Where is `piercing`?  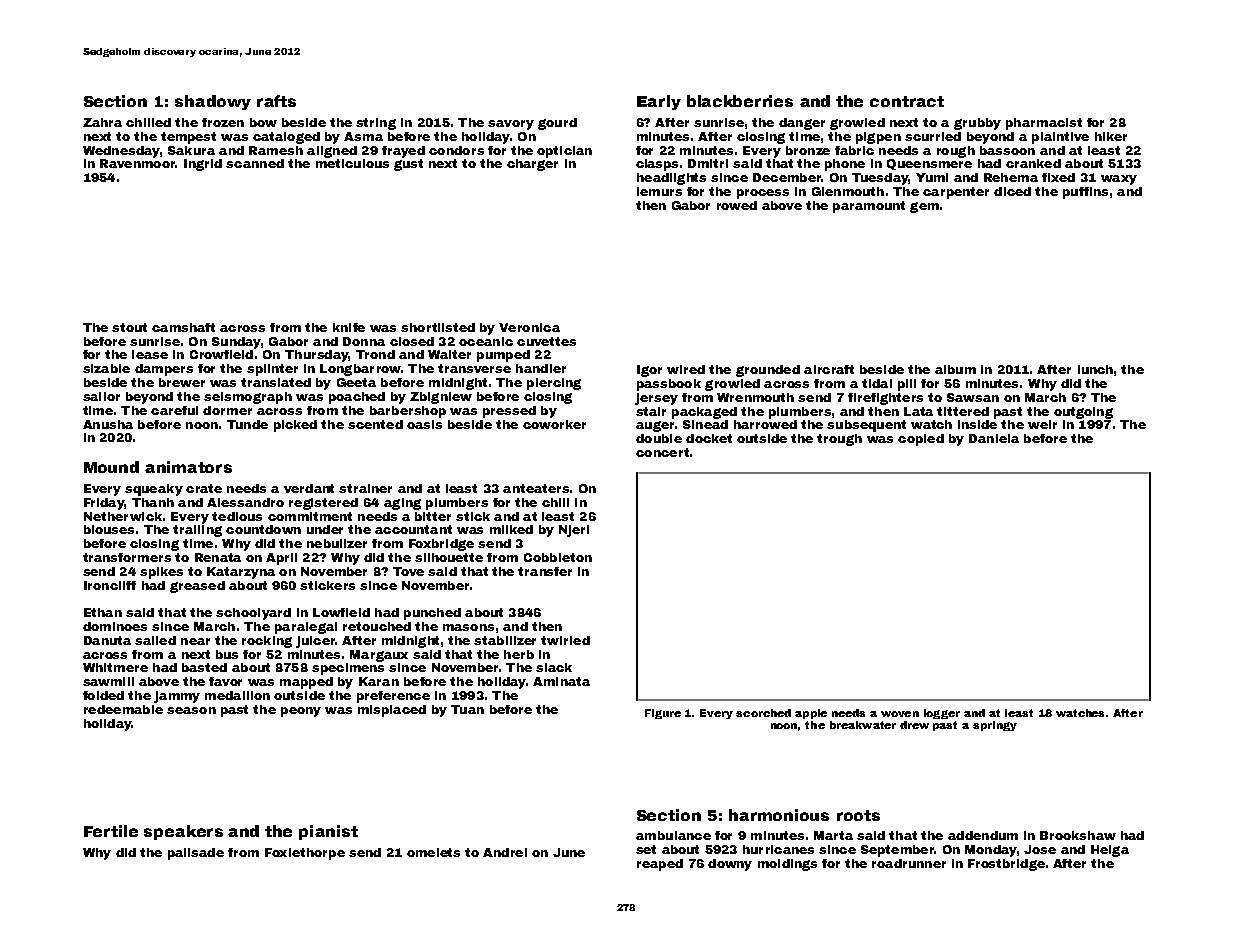
piercing is located at coordinates (554, 384).
